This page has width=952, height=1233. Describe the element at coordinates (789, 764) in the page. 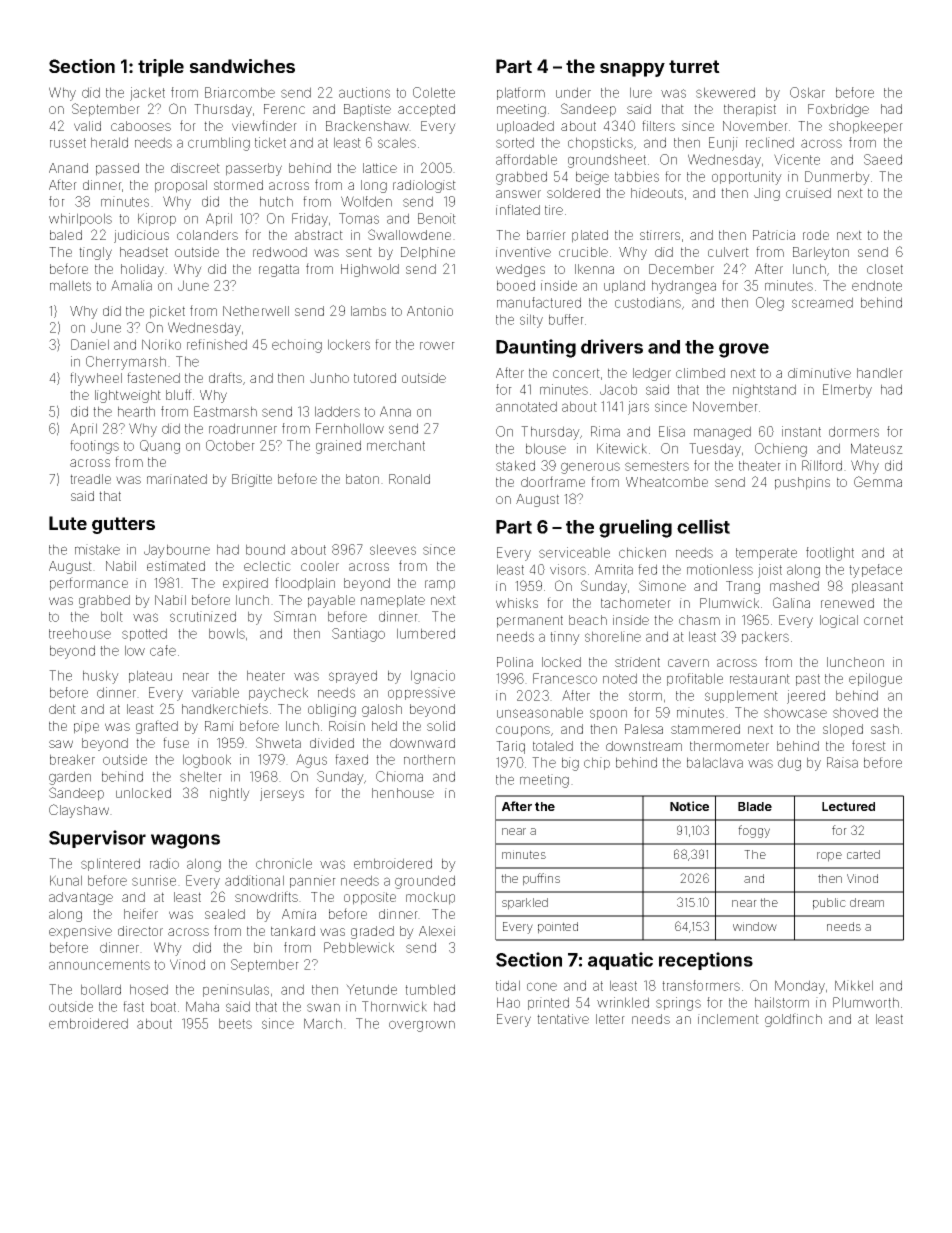

I see `dug` at that location.
